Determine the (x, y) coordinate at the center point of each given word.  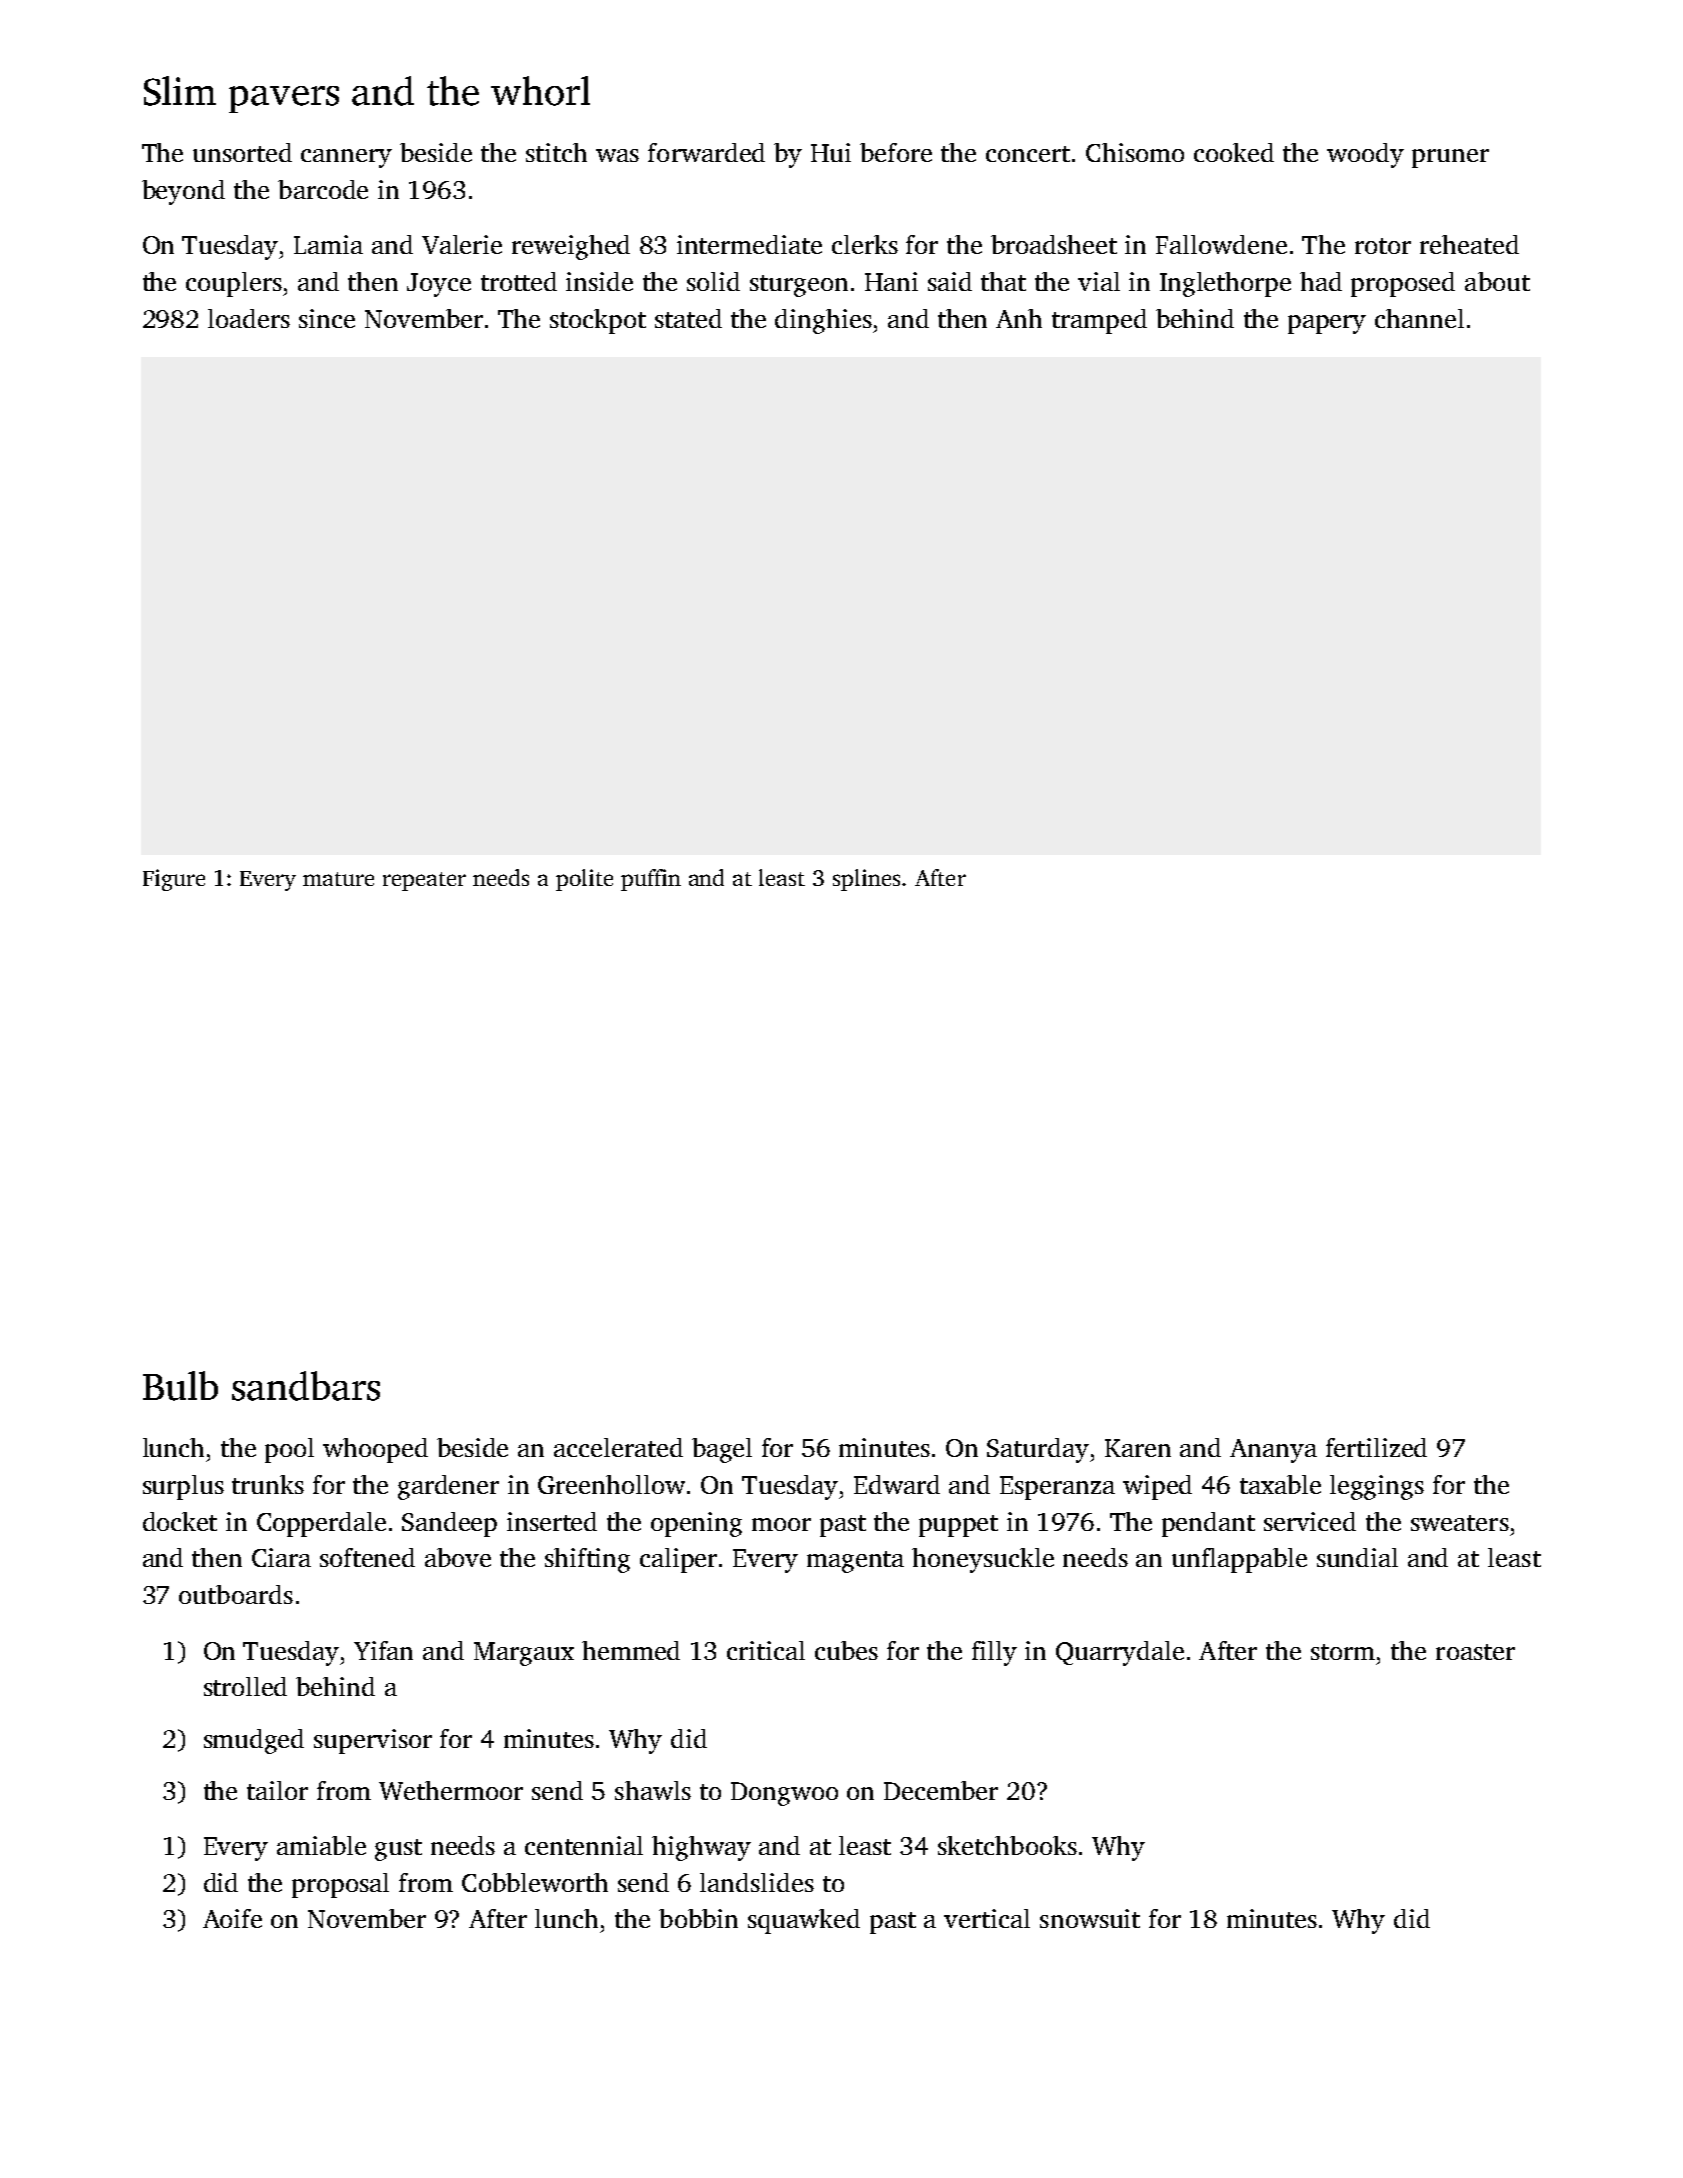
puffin (651, 880)
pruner (1450, 158)
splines (866, 880)
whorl (540, 91)
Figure (174, 880)
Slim (180, 91)
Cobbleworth (535, 1882)
